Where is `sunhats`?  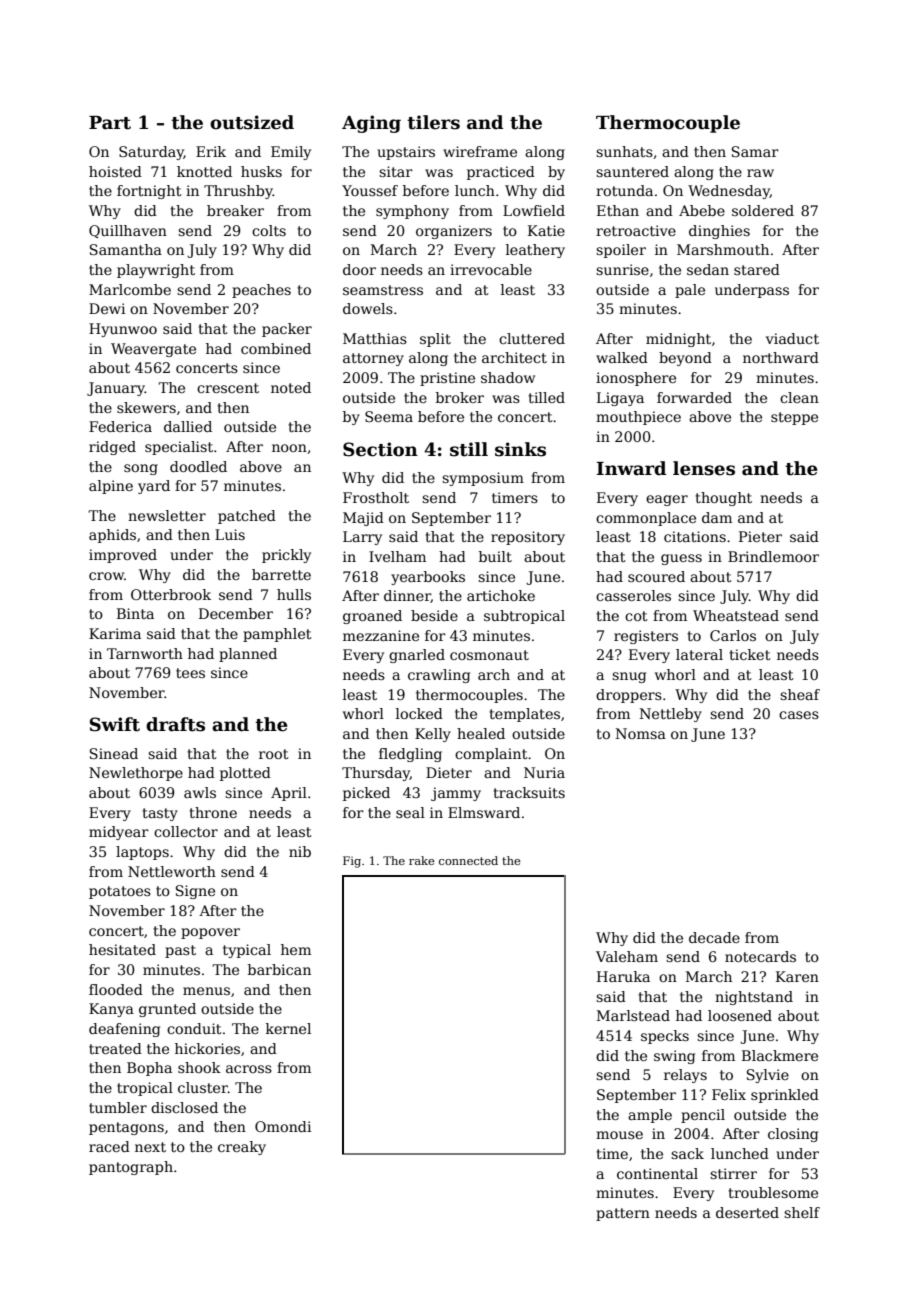
sunhats is located at coordinates (624, 151).
